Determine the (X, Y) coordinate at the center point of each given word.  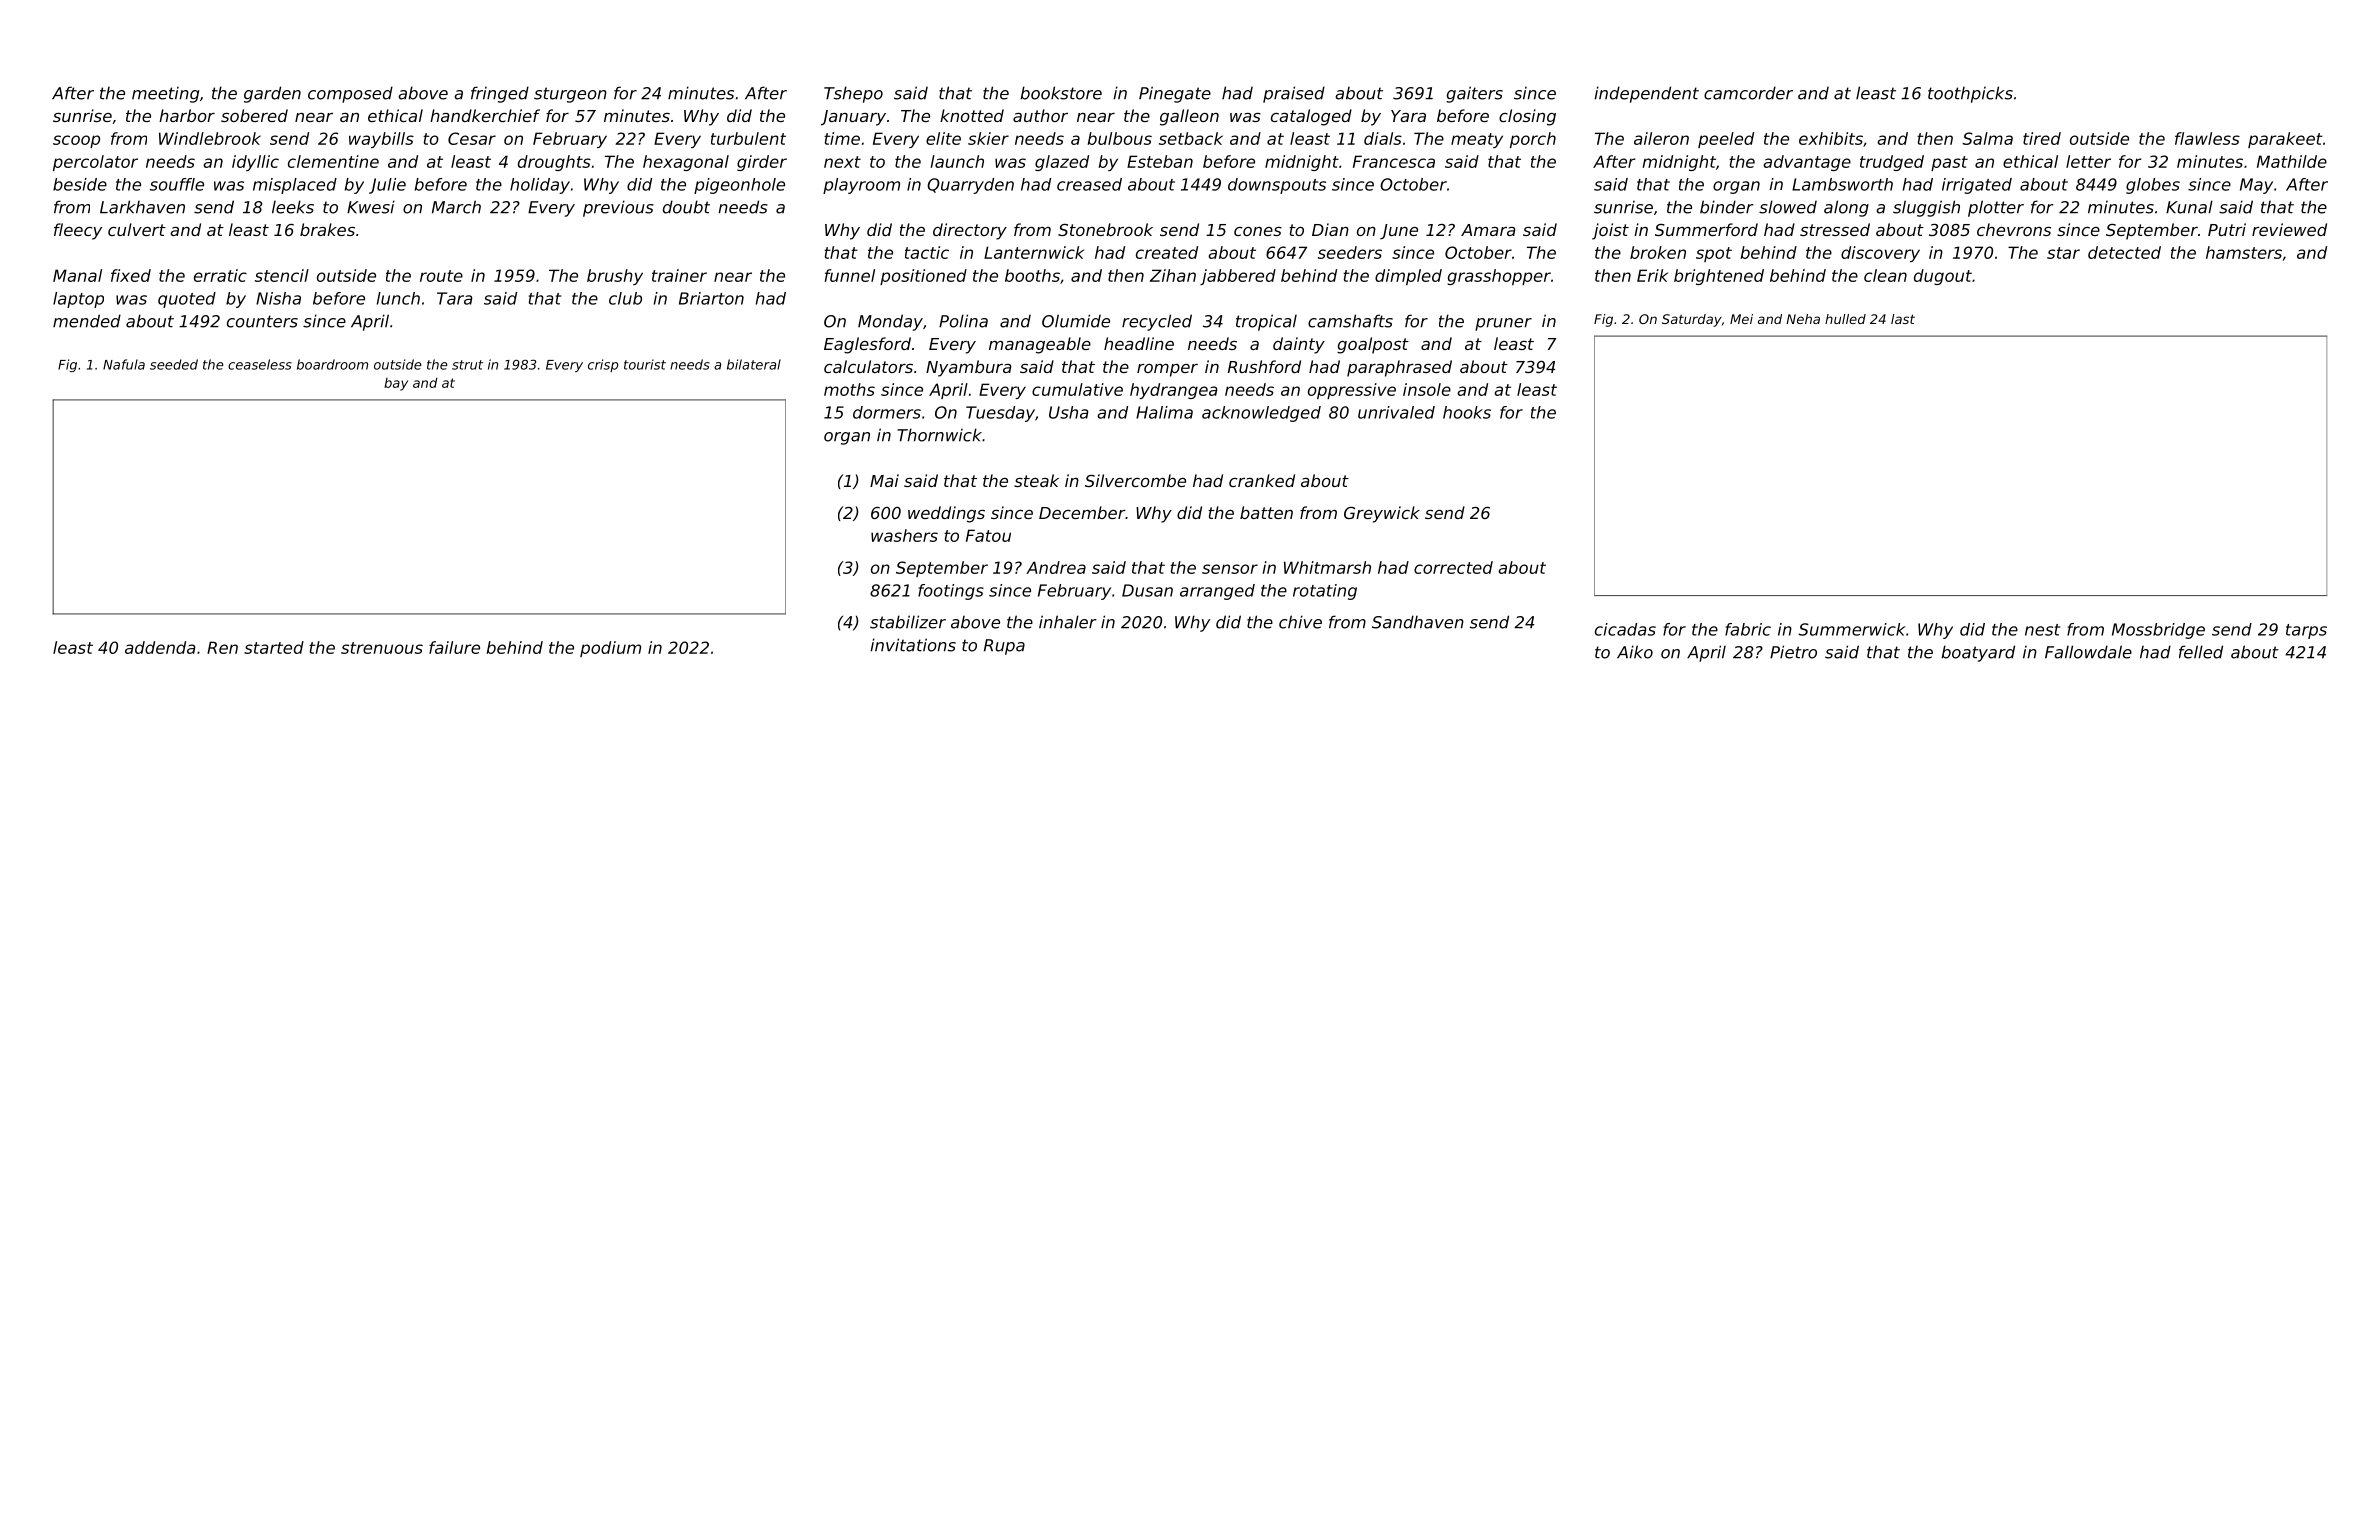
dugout (1943, 277)
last (1903, 319)
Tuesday (1000, 414)
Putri (2227, 229)
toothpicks (1970, 94)
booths (1032, 275)
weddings (946, 514)
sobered (254, 115)
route (441, 276)
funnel (850, 275)
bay (396, 384)
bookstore (1061, 93)
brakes (327, 229)
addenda (160, 647)
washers (904, 535)
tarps (2306, 631)
